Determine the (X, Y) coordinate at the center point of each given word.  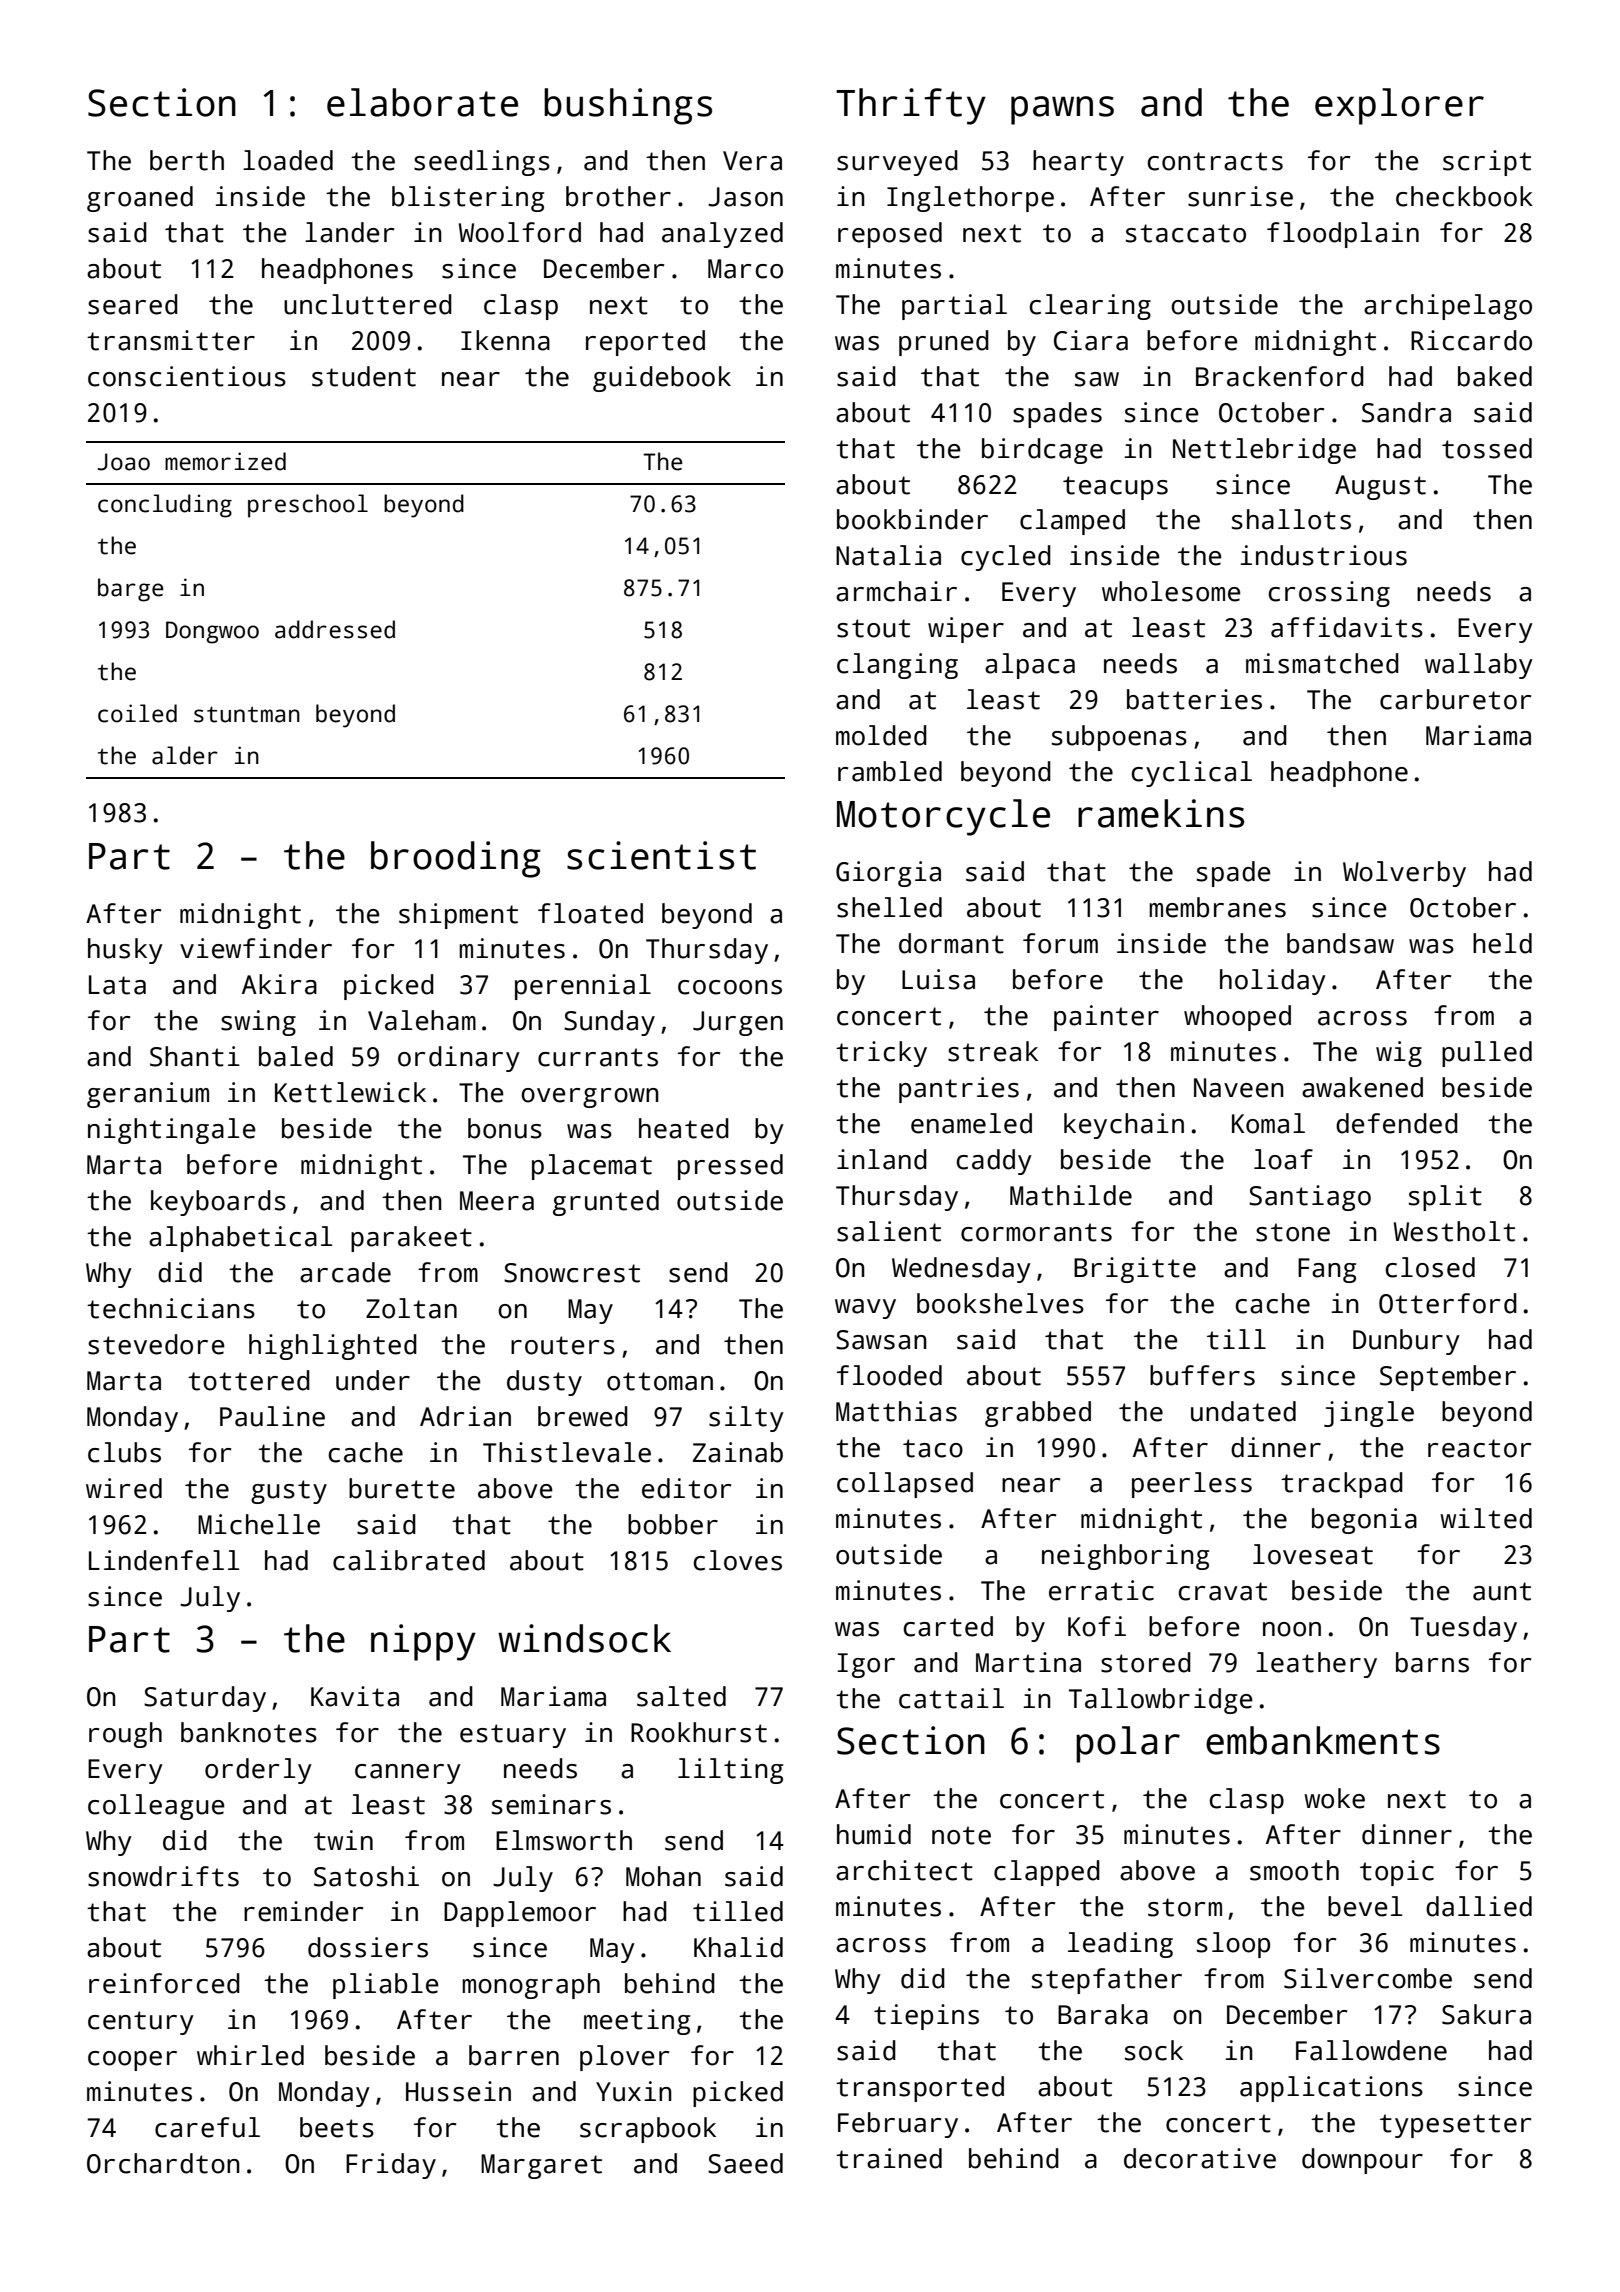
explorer (1399, 106)
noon (1292, 1629)
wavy (865, 1309)
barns (1432, 1662)
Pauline (272, 1416)
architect (904, 1870)
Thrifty (911, 106)
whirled (250, 2055)
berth (187, 160)
